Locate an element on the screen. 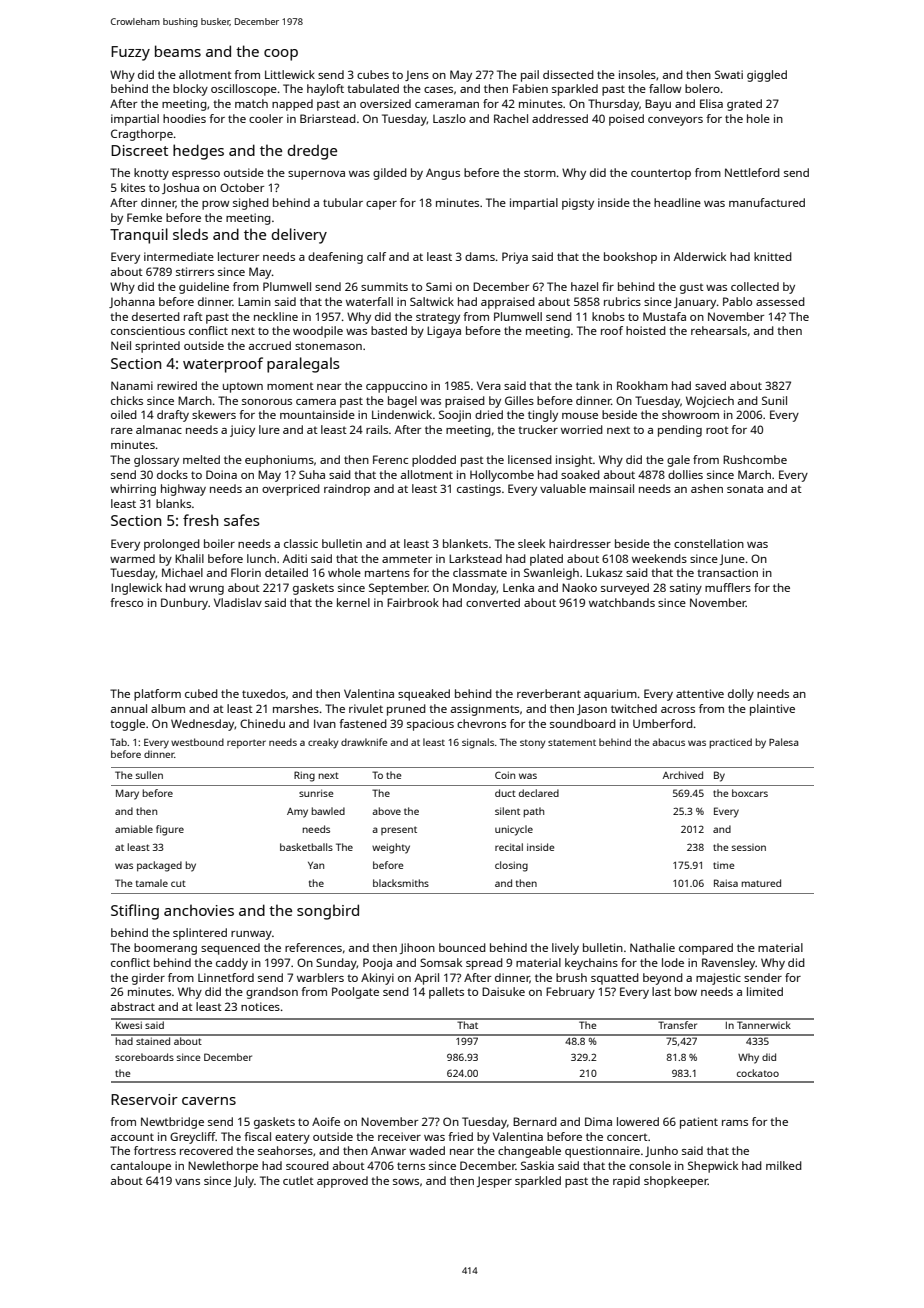 This screenshot has height=1308, width=924. shopkeeper is located at coordinates (676, 1182).
